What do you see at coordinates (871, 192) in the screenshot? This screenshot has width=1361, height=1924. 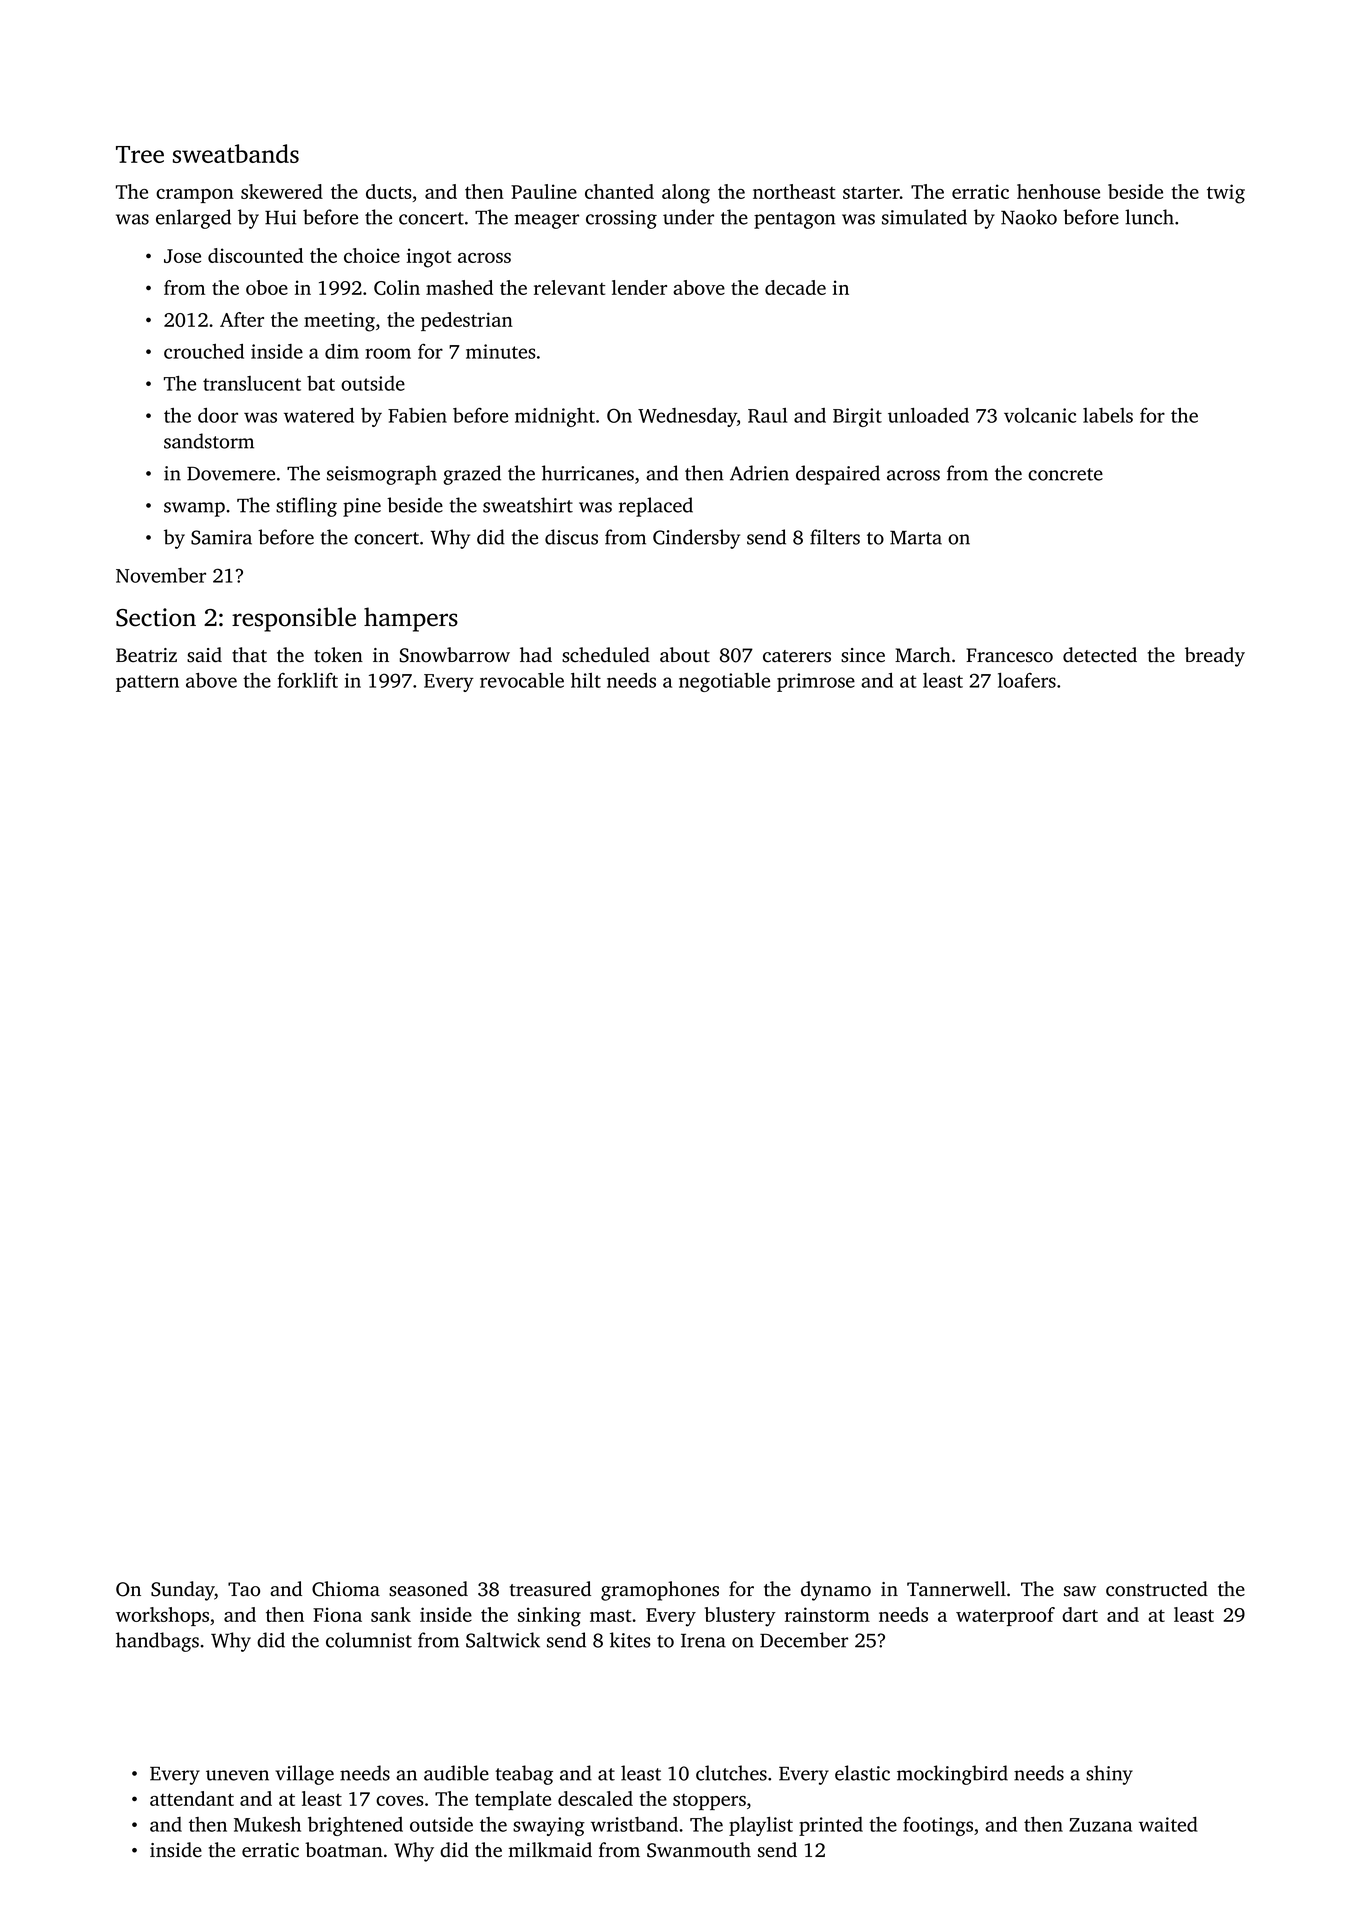 I see `starter` at bounding box center [871, 192].
